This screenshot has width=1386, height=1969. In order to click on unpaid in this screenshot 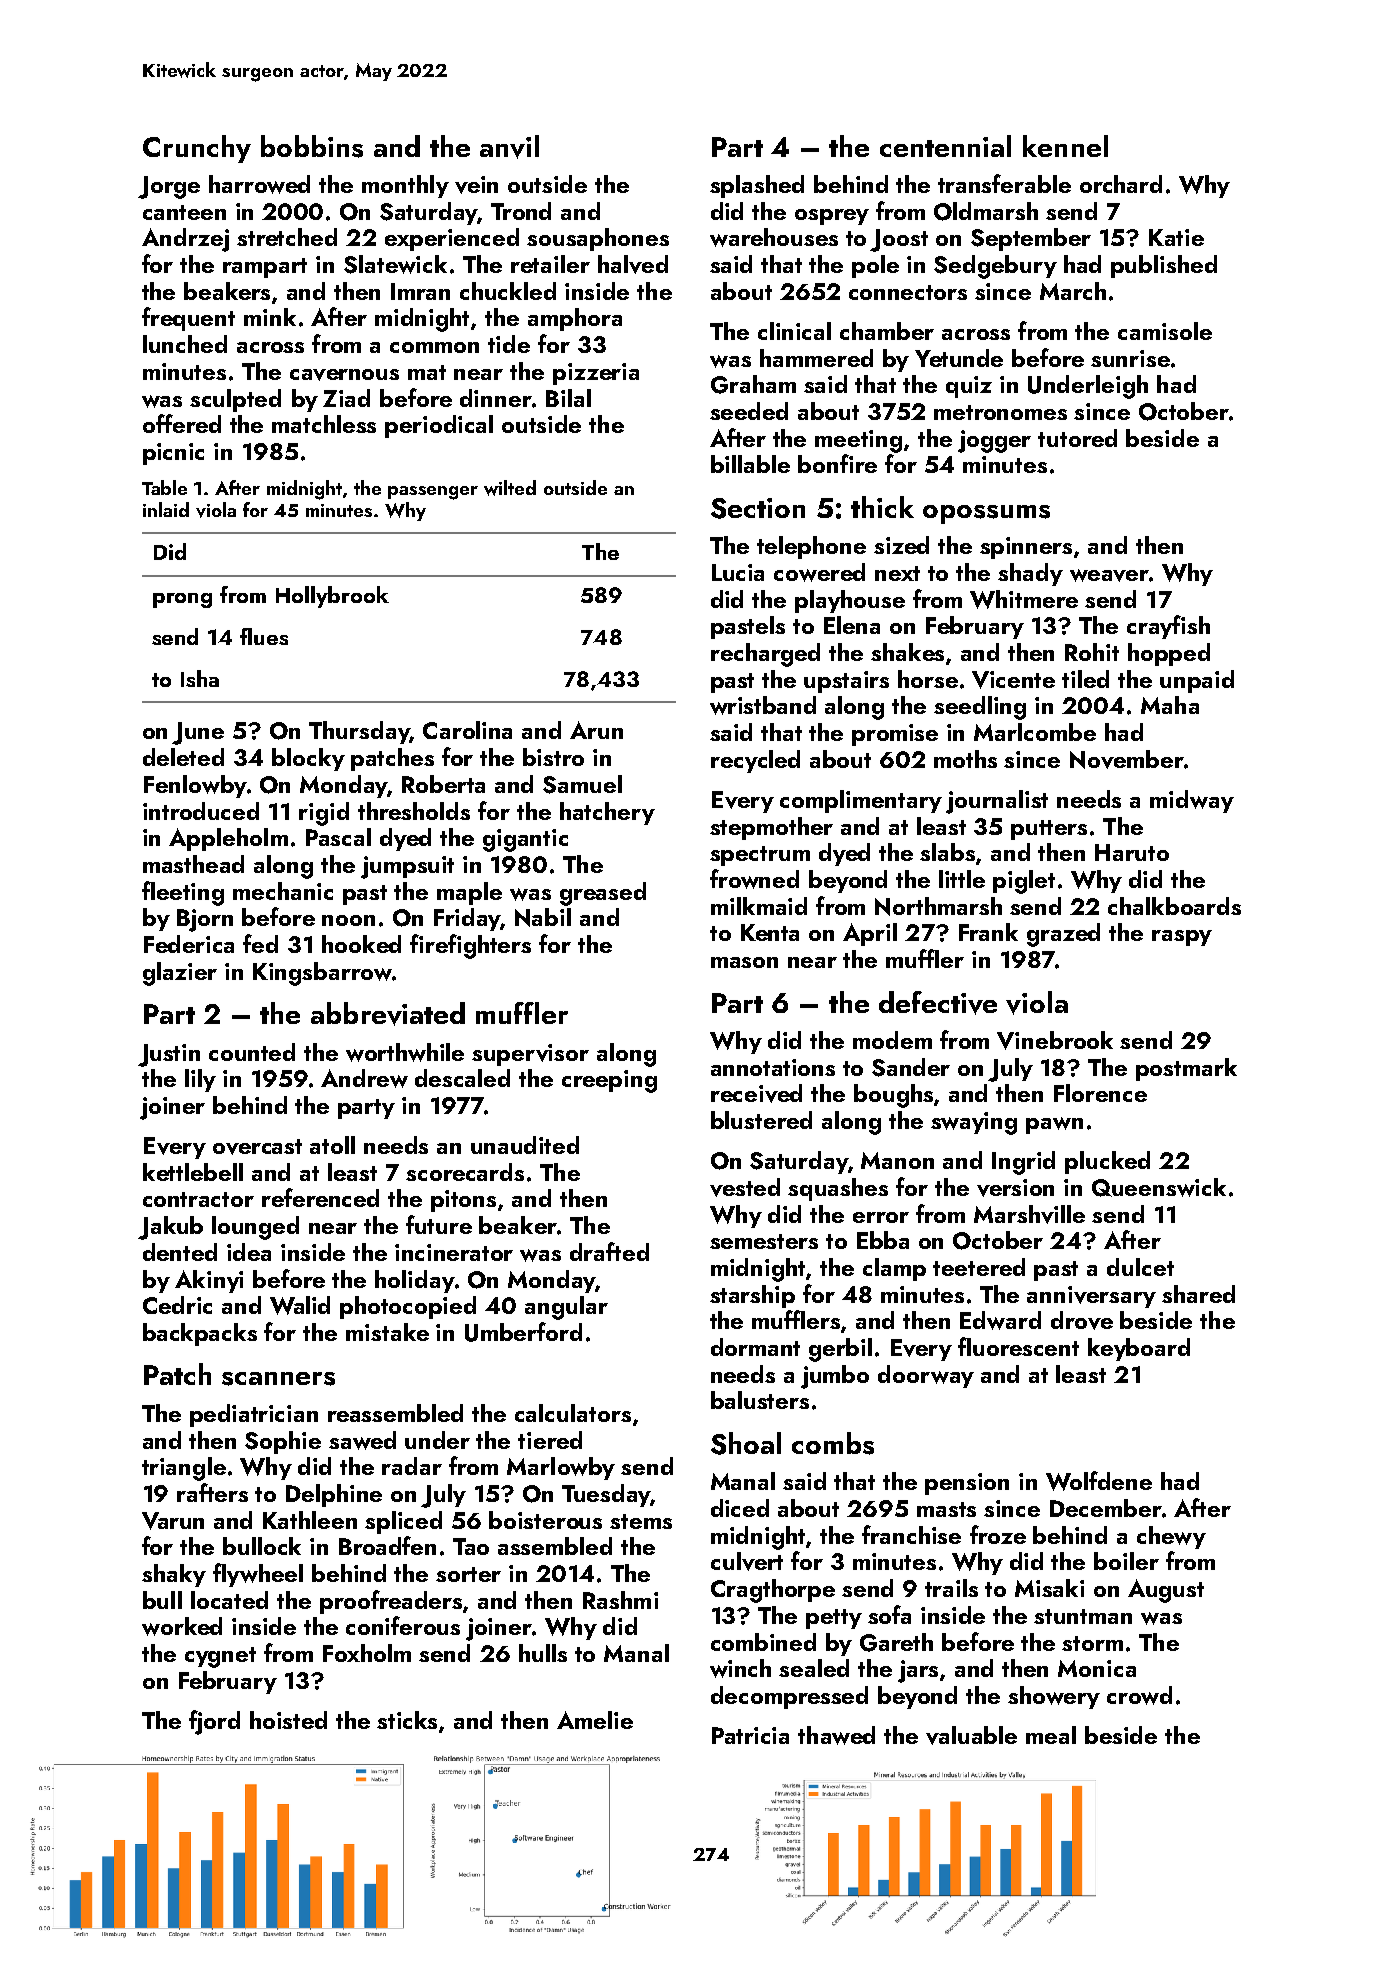, I will do `click(1197, 681)`.
